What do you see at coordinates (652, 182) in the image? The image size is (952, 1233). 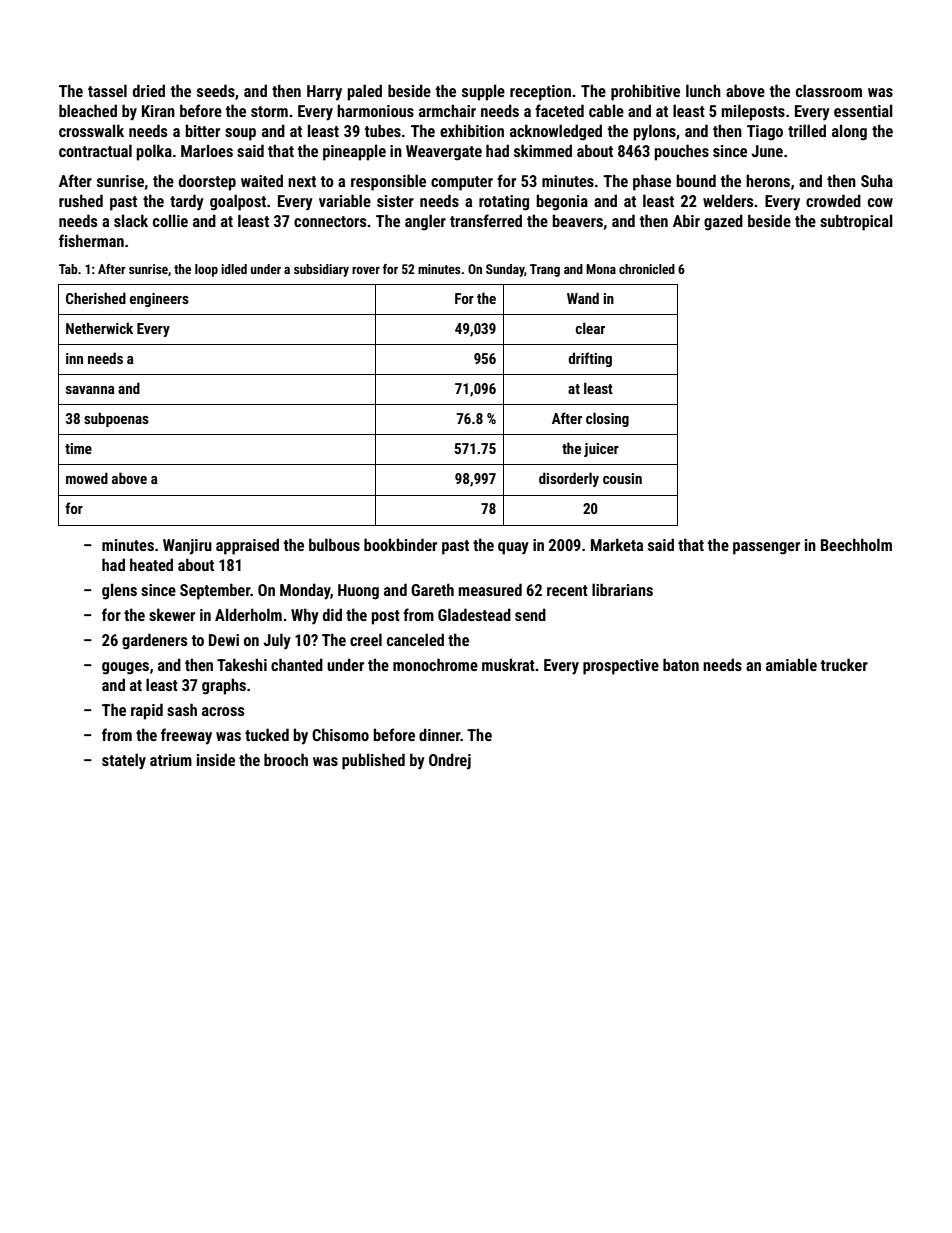 I see `phase` at bounding box center [652, 182].
